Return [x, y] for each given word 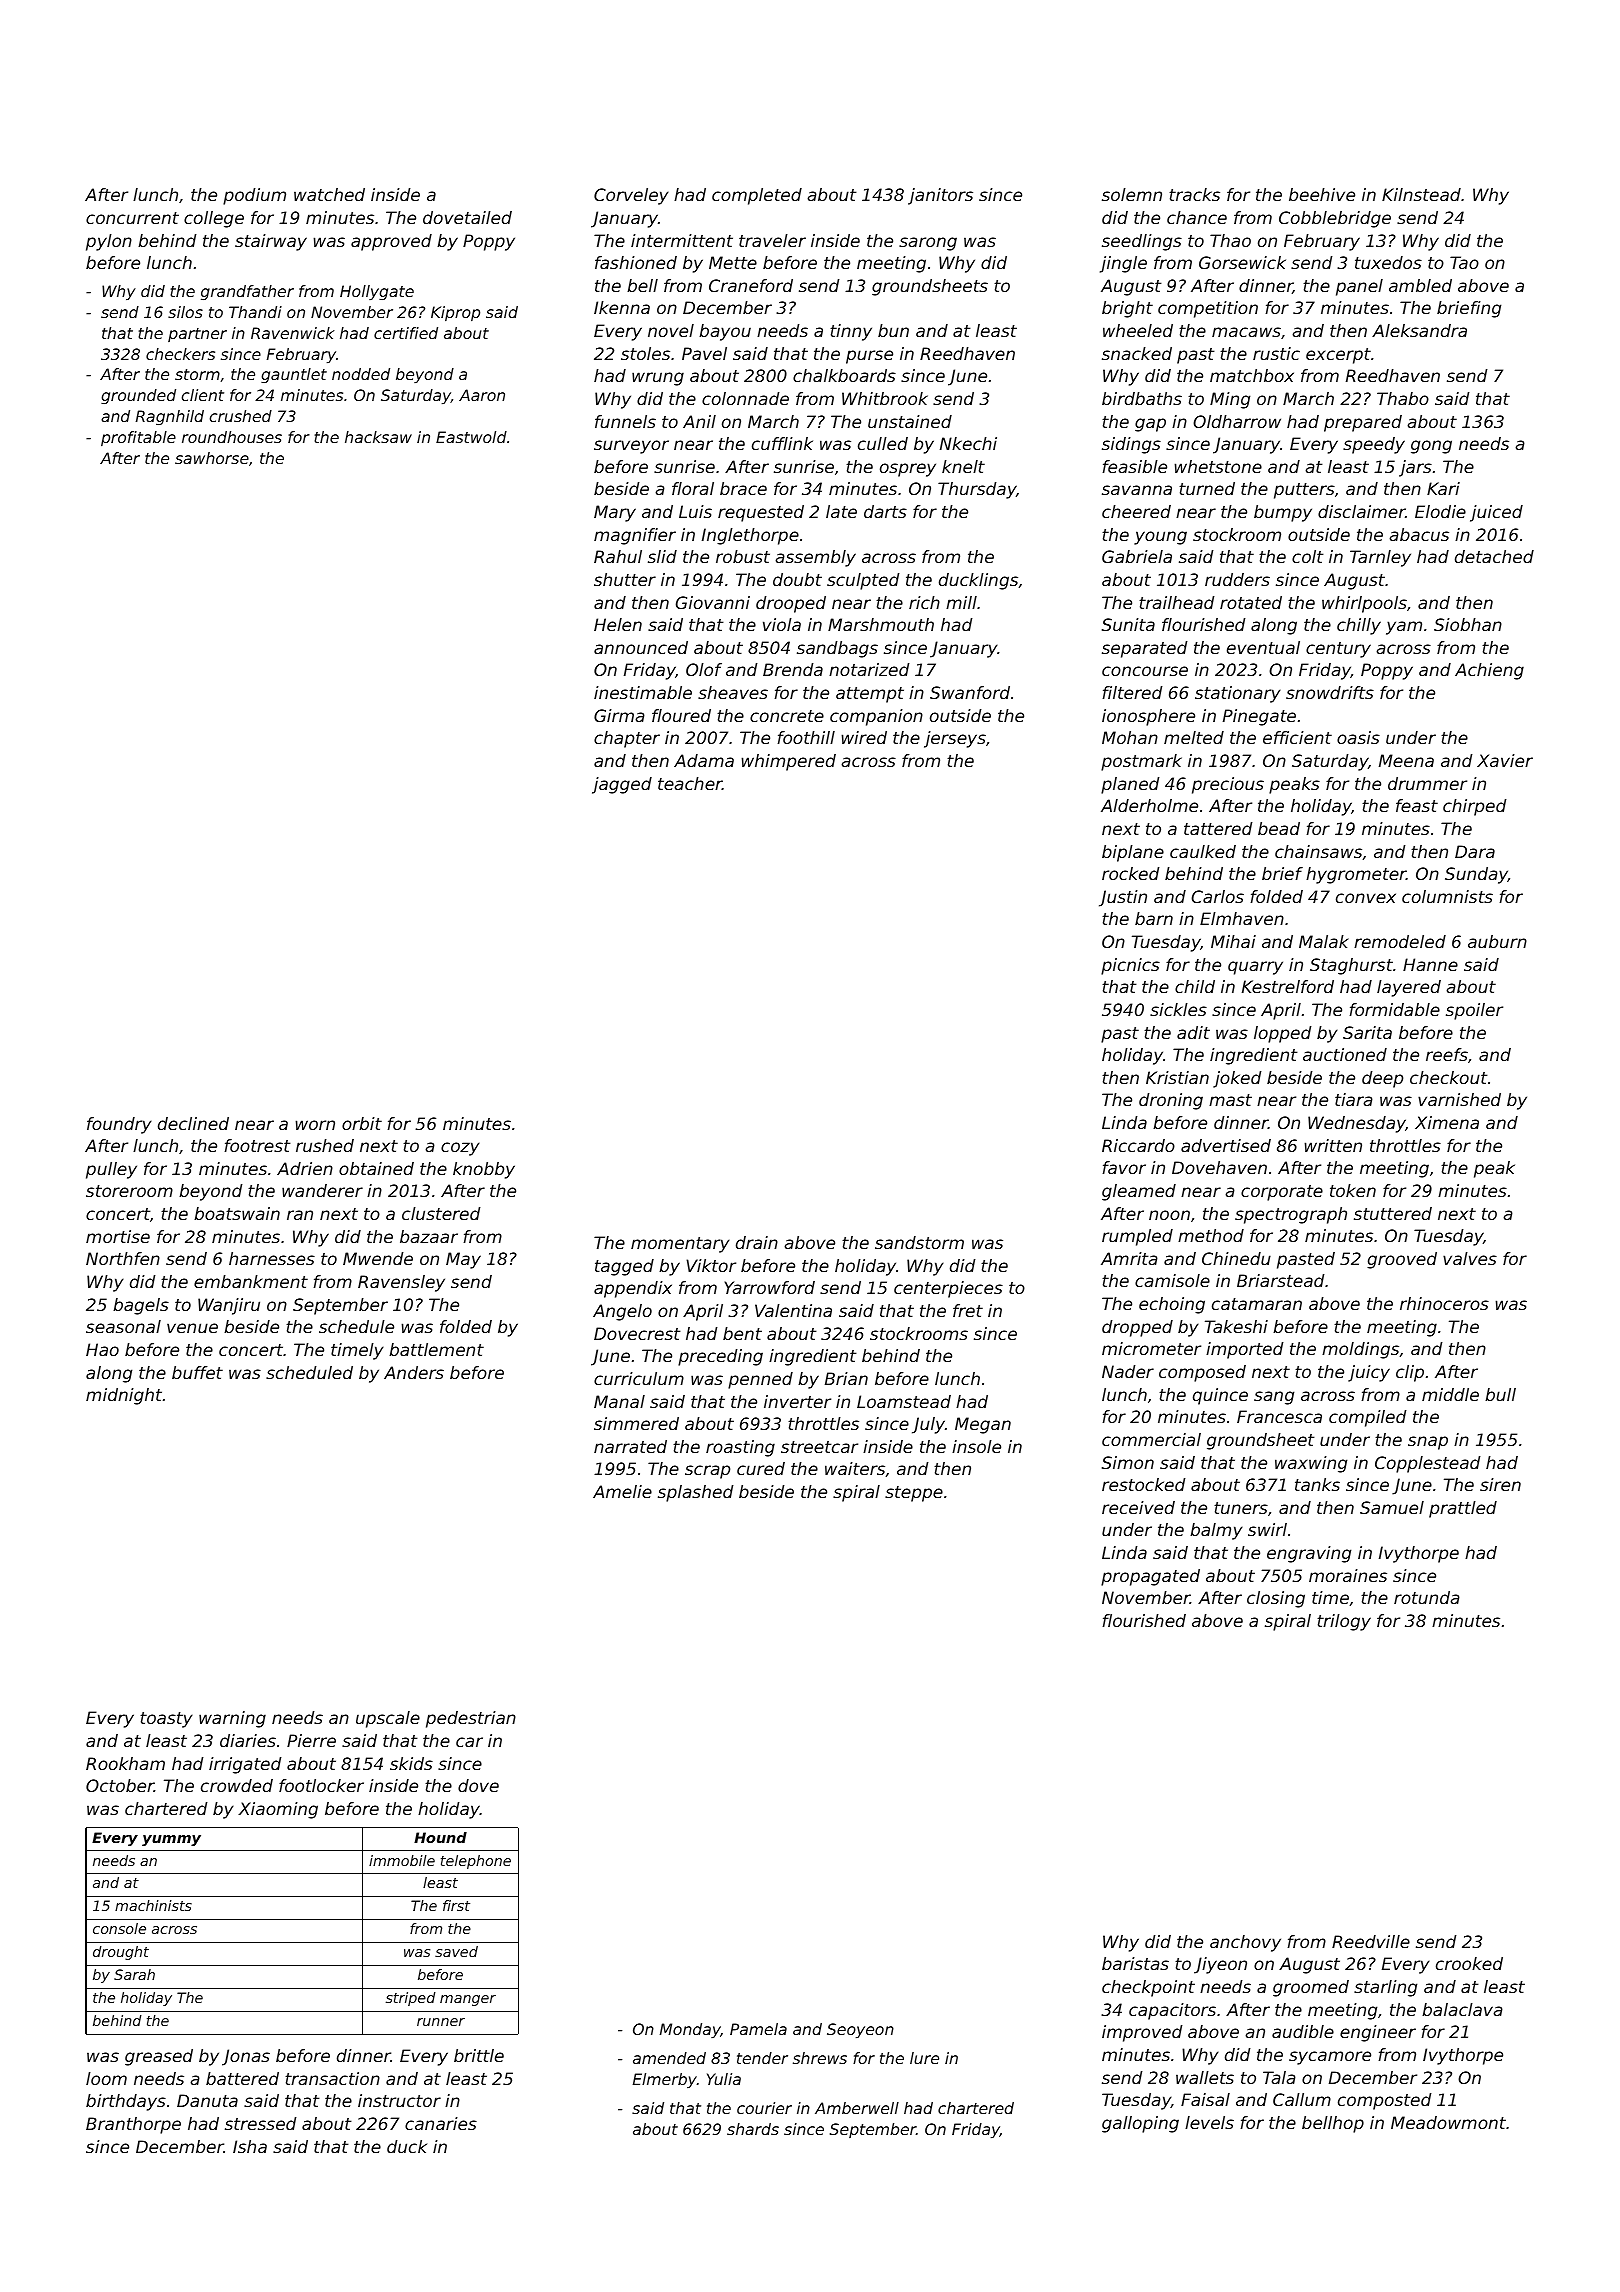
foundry [119, 1125]
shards [753, 2129]
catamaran [1257, 1304]
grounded [138, 396]
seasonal [123, 1326]
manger [468, 2000]
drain [757, 1242]
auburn [1497, 941]
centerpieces [948, 1289]
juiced [1496, 513]
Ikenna [622, 307]
